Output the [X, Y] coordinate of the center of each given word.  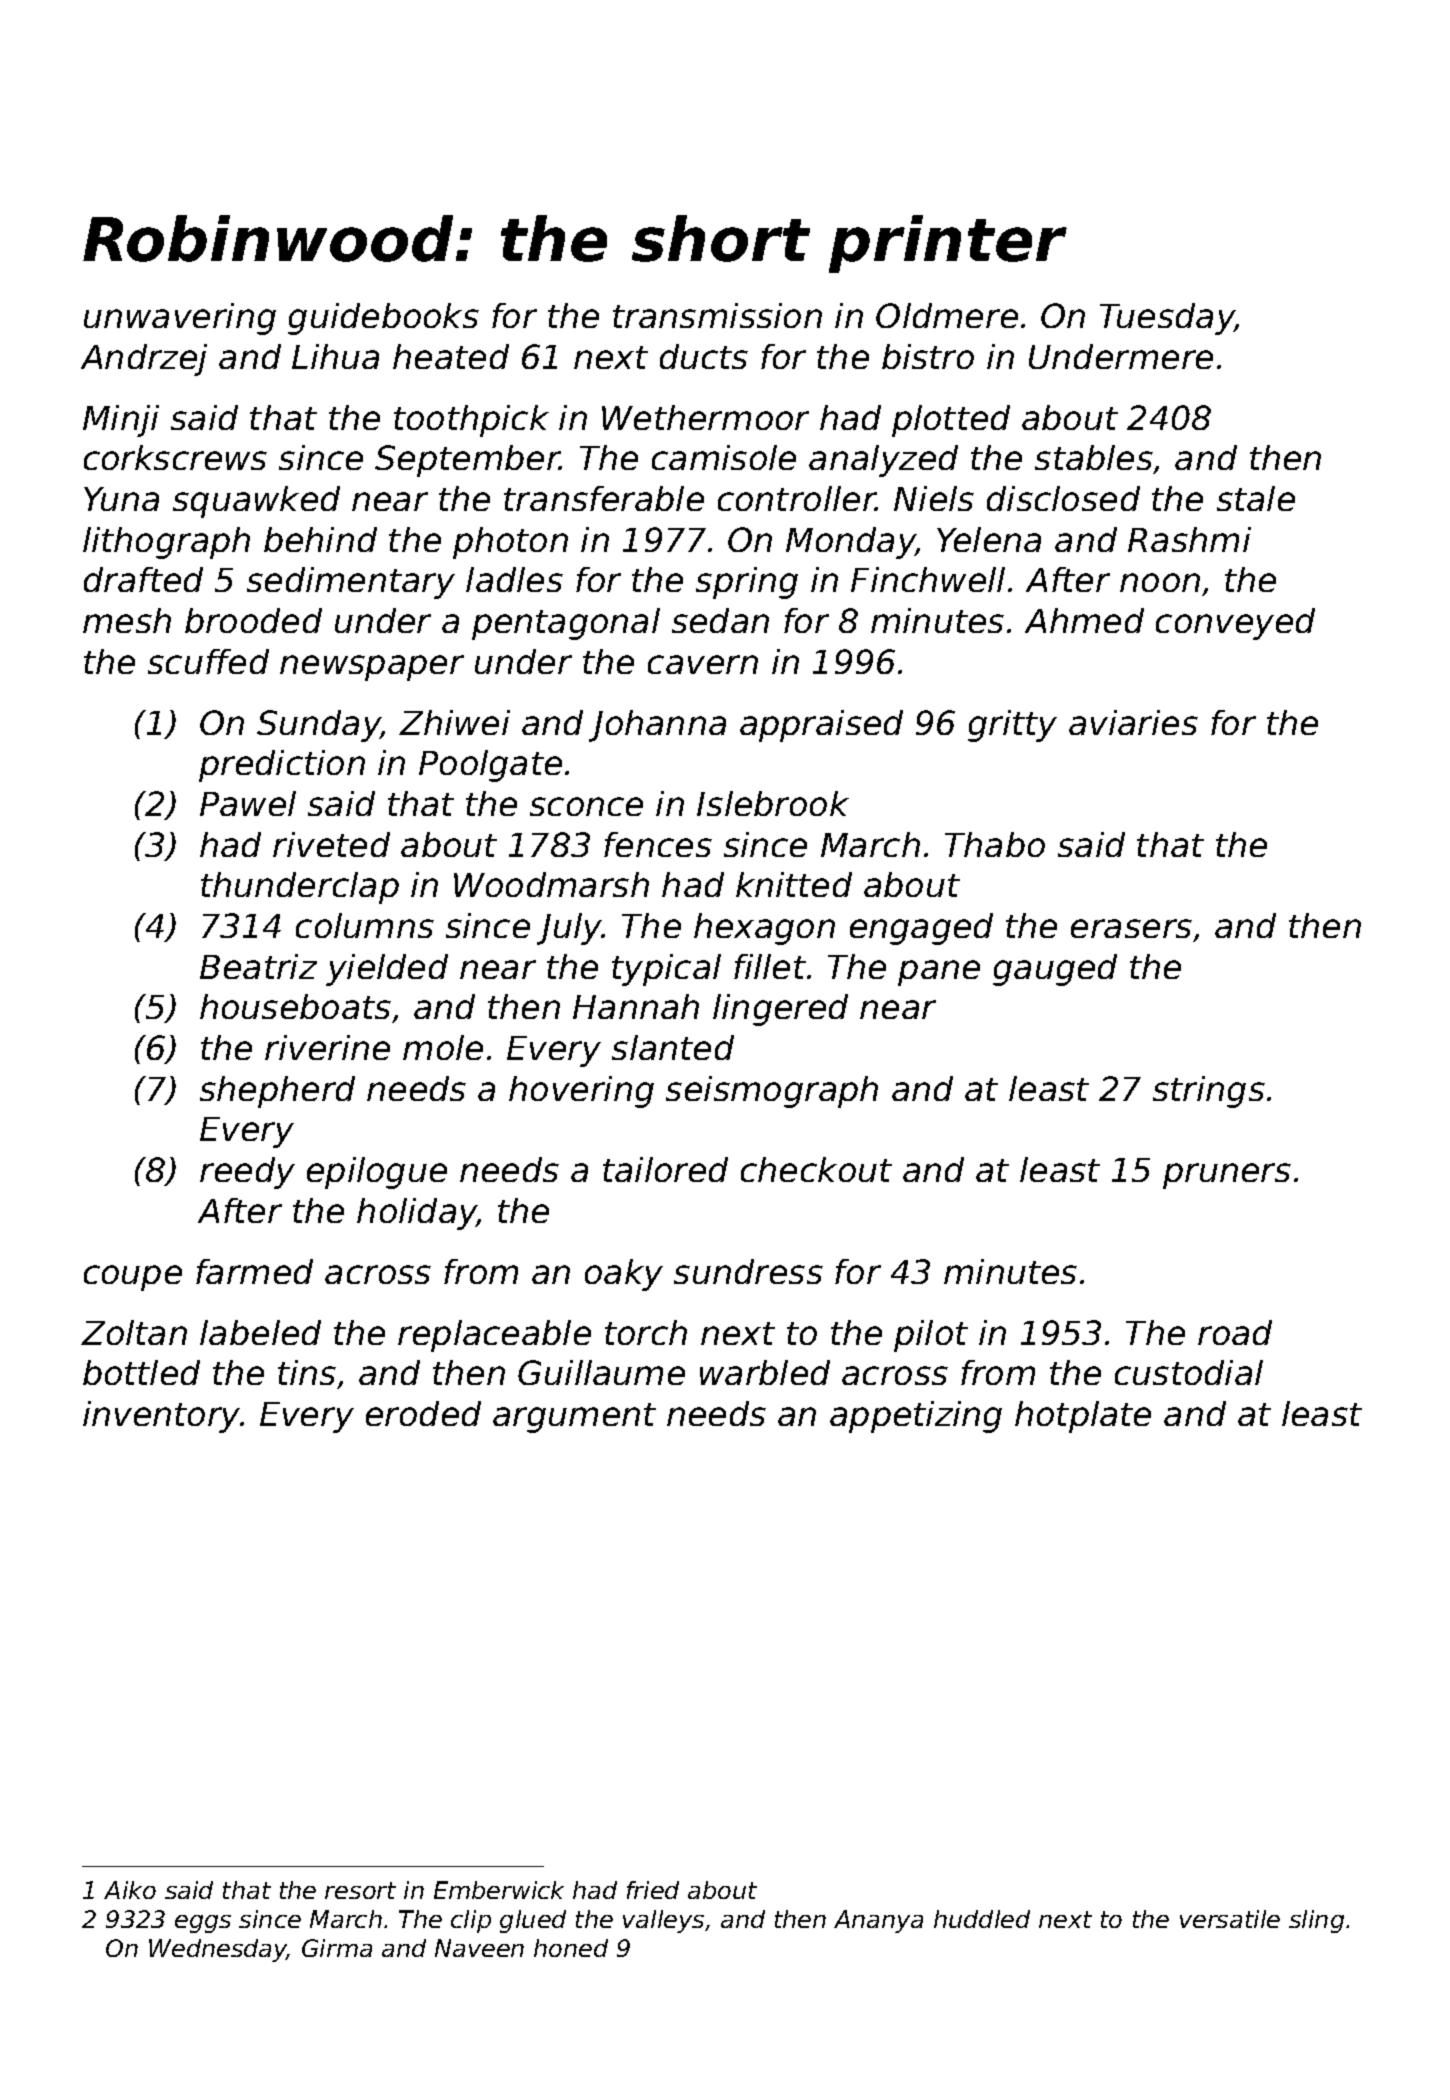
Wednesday [218, 1950]
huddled [982, 1919]
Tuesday [1167, 319]
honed [571, 1948]
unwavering [180, 319]
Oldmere [947, 315]
